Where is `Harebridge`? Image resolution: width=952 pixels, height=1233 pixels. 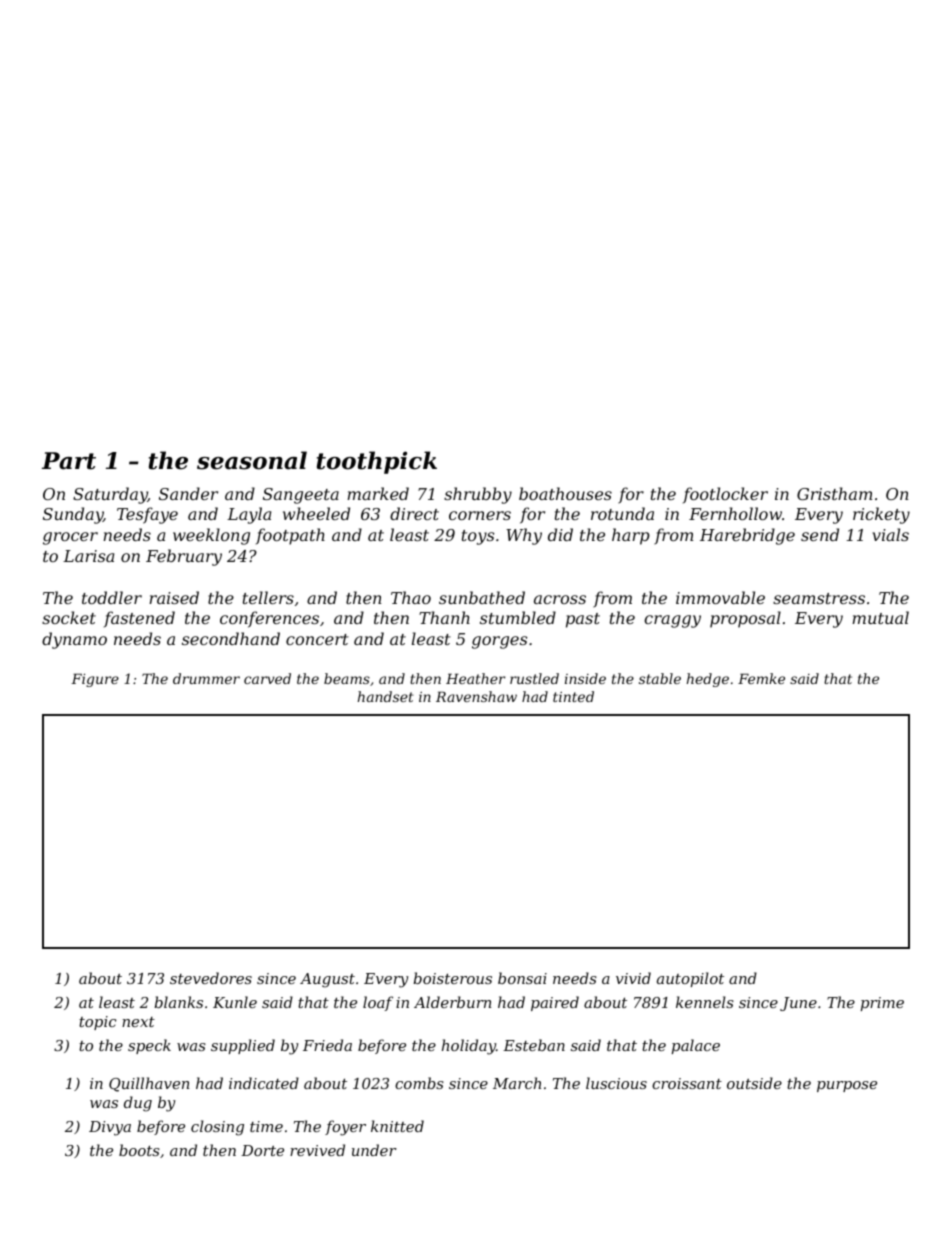
Harebridge is located at coordinates (747, 536).
